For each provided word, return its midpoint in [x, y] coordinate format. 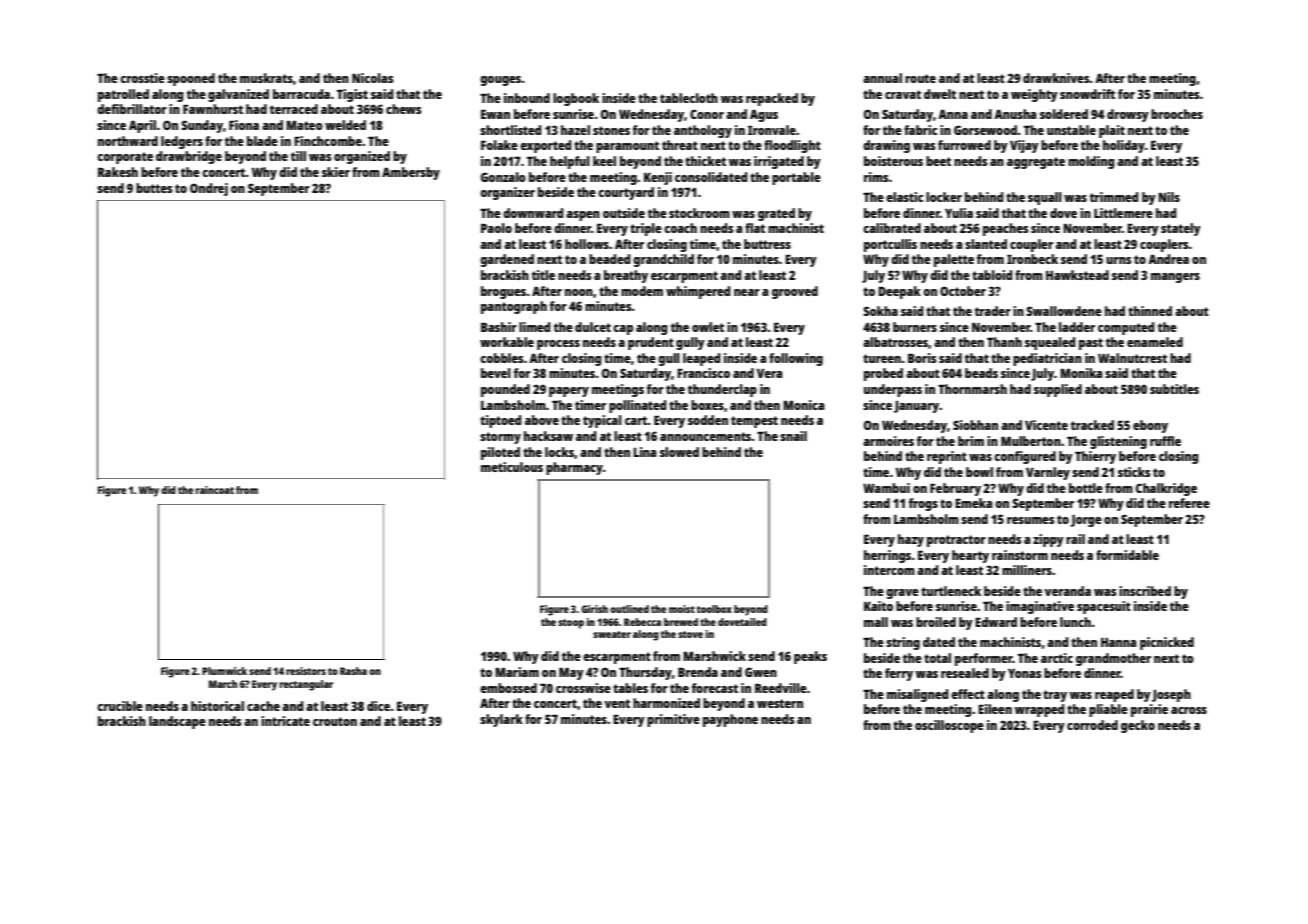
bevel [496, 373]
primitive [673, 720]
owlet [708, 327]
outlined [629, 609]
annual [882, 78]
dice [378, 706]
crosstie [142, 78]
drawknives [1056, 78]
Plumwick [224, 671]
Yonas [1024, 673]
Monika [1081, 373]
